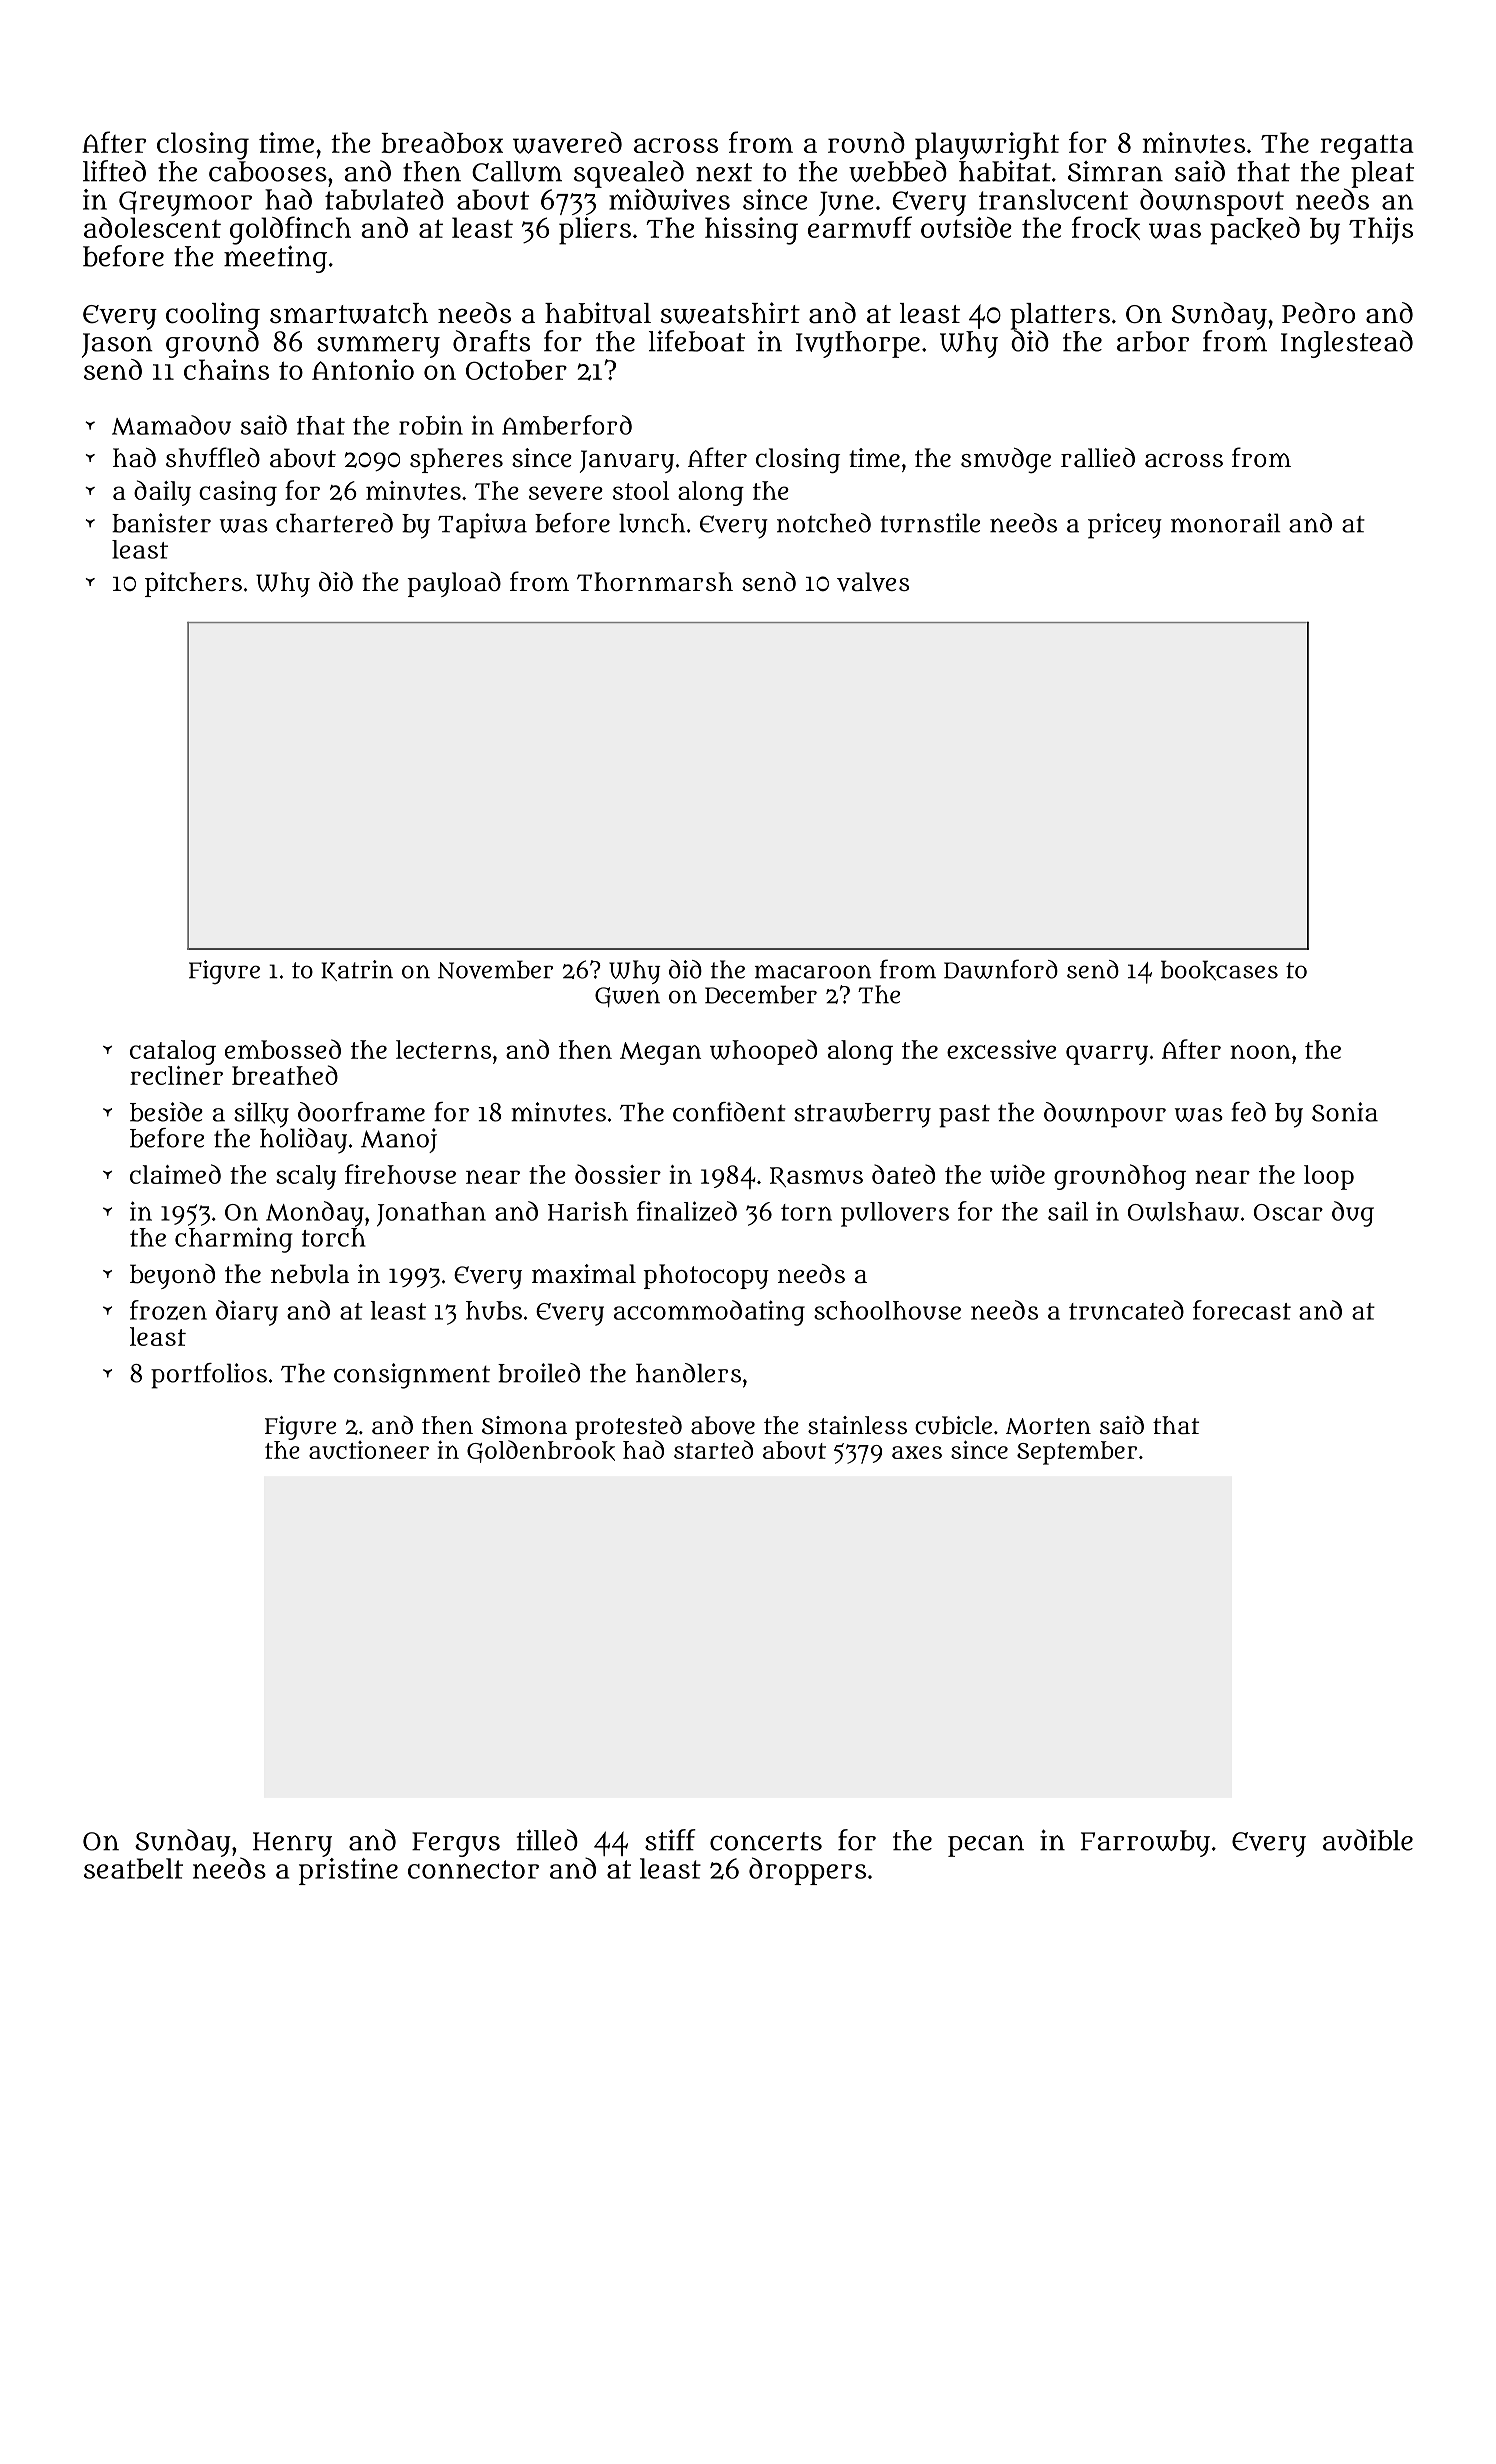  What do you see at coordinates (1226, 523) in the image?
I see `monorail` at bounding box center [1226, 523].
